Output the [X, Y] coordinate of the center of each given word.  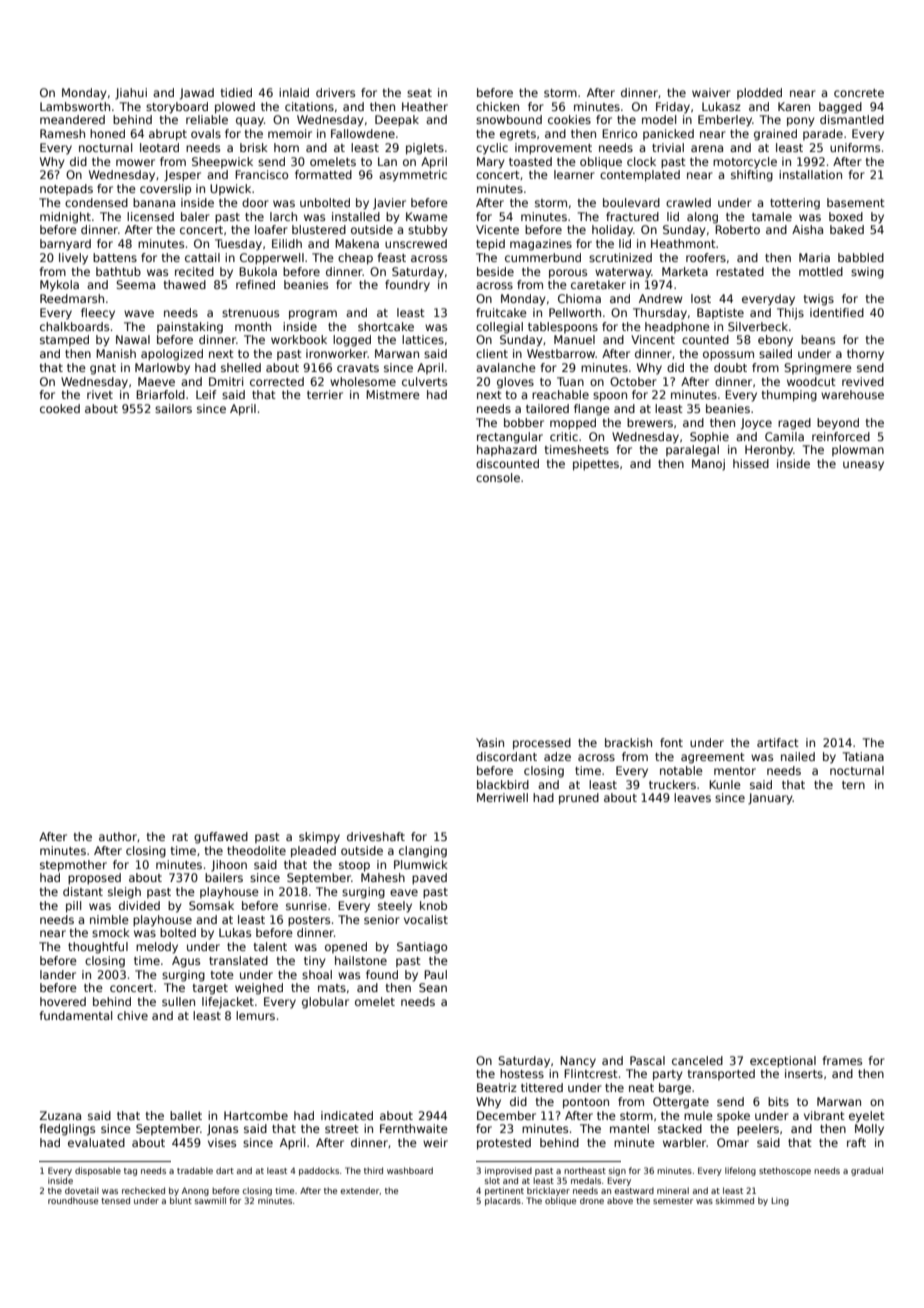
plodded [759, 93]
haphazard [507, 450]
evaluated [96, 1142]
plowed [235, 108]
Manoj [708, 465]
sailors [173, 408]
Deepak [397, 121]
